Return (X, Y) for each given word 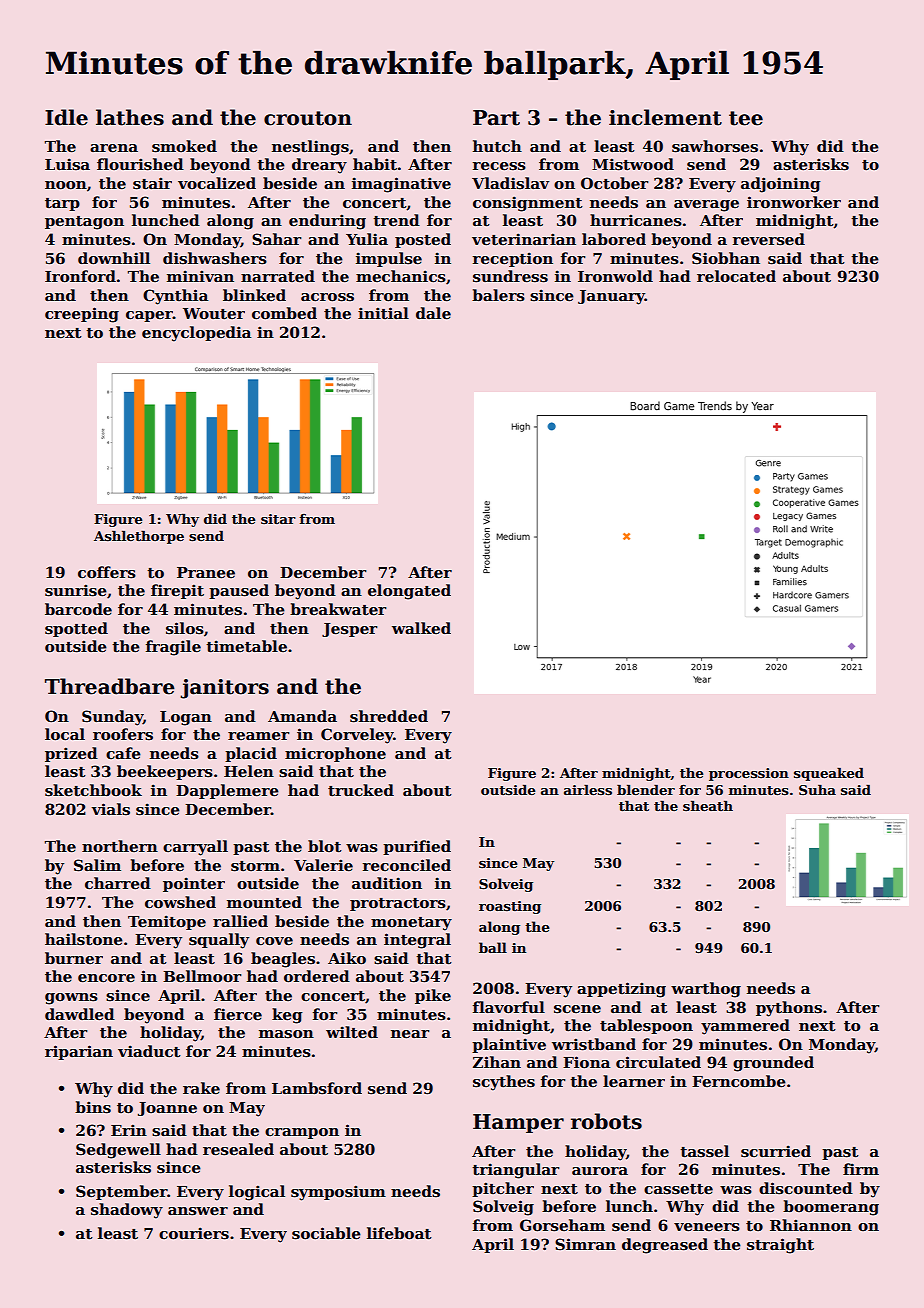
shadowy (127, 1211)
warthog (706, 990)
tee (746, 118)
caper (149, 316)
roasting (510, 907)
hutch (497, 146)
